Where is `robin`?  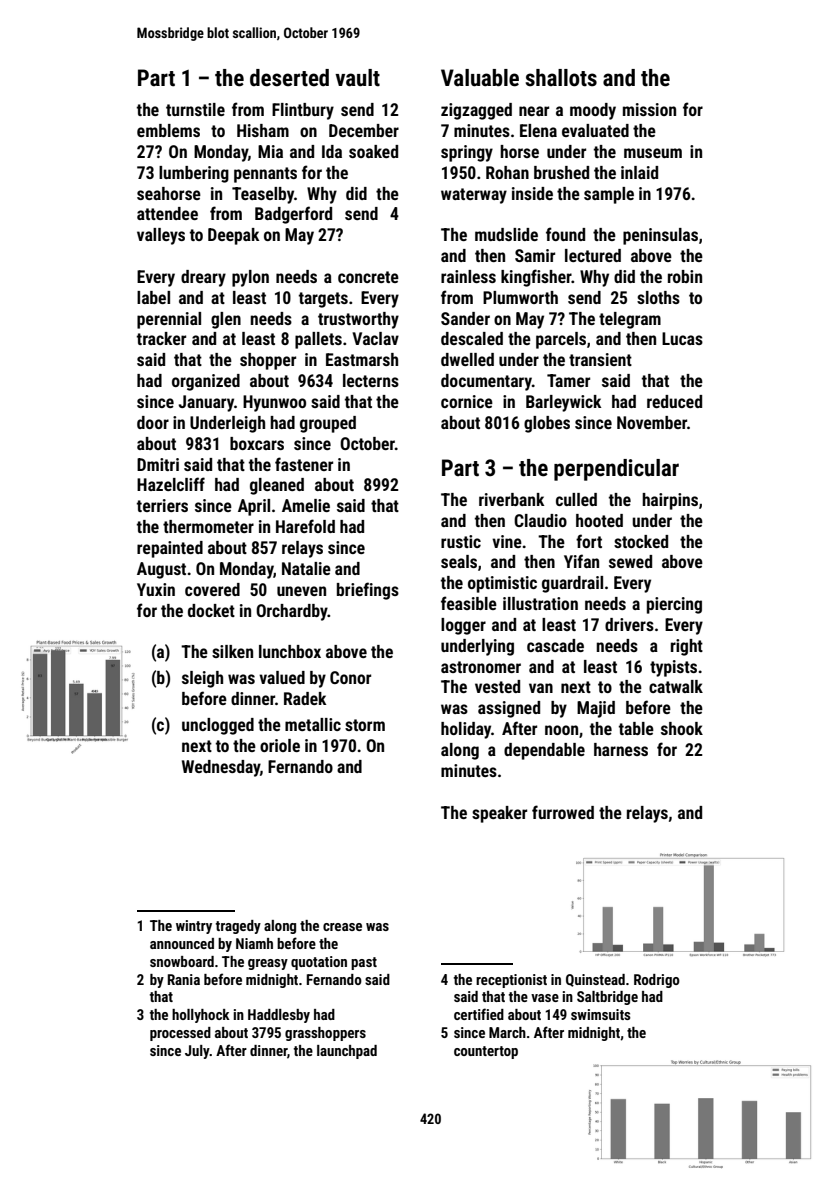
robin is located at coordinates (685, 276).
